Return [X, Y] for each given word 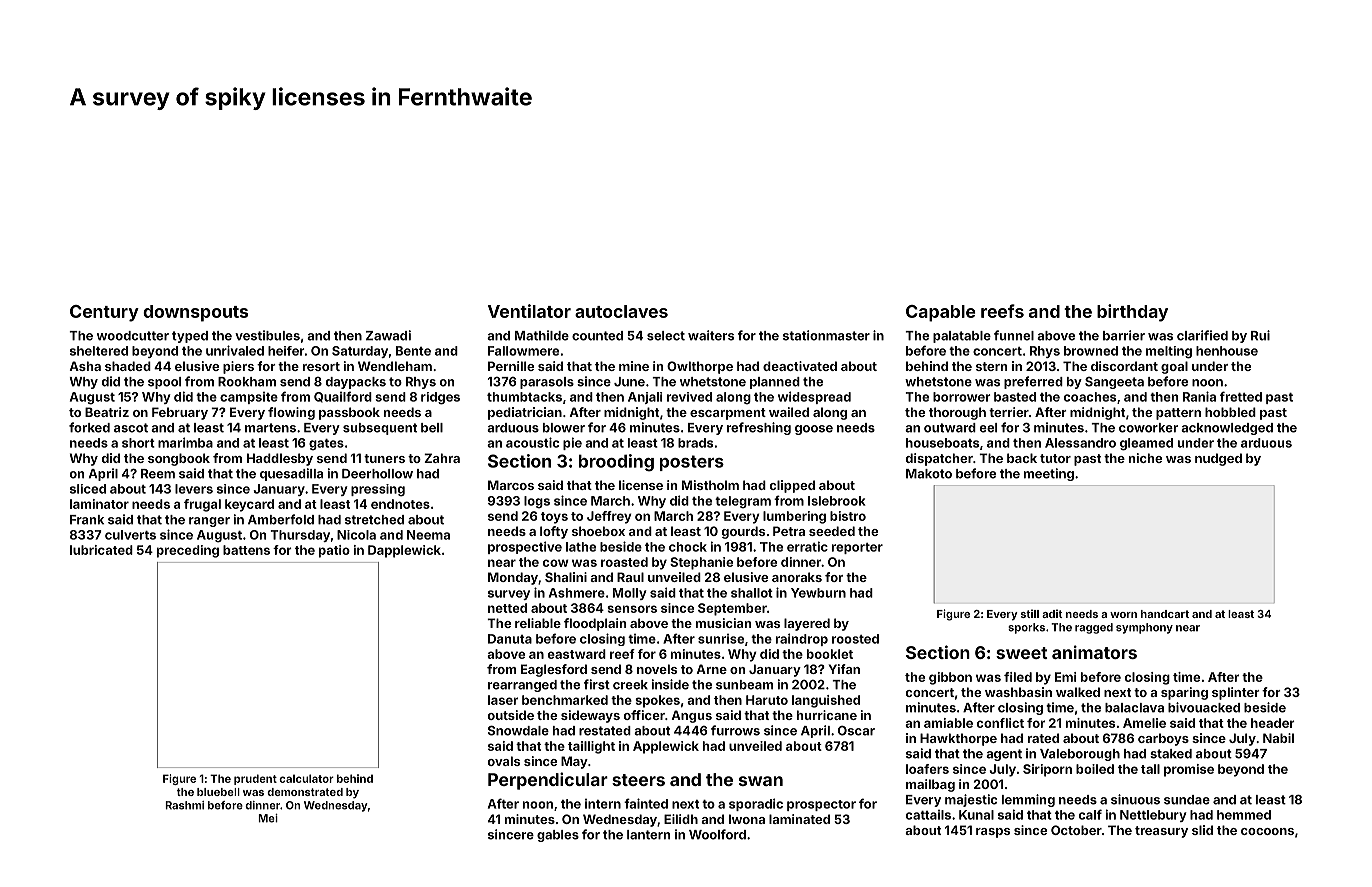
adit [1052, 613]
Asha [85, 366]
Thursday [300, 536]
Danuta [510, 639]
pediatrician [525, 413]
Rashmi [184, 805]
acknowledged [1227, 429]
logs [537, 502]
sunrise [721, 639]
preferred [1033, 382]
